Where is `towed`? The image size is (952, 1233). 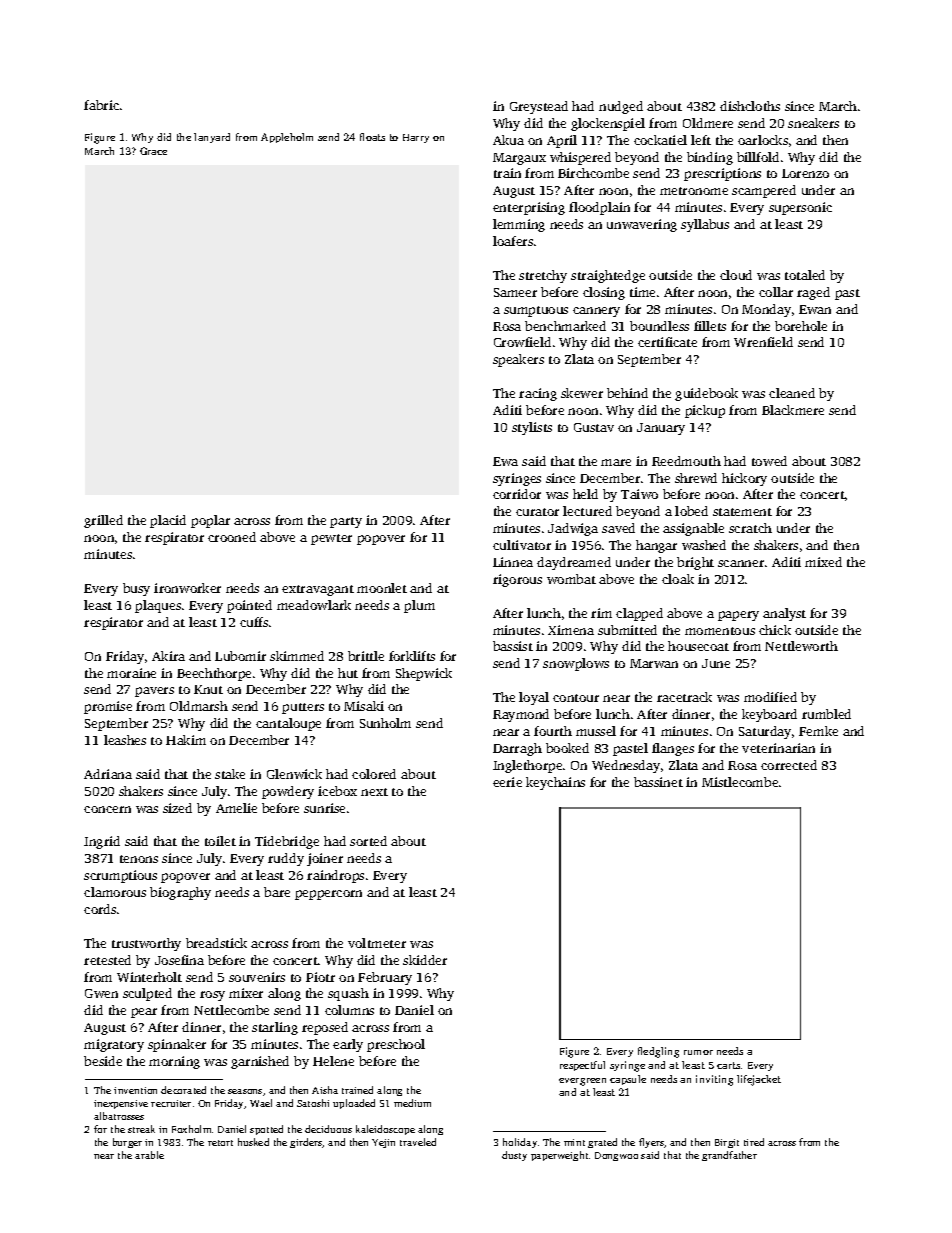
towed is located at coordinates (769, 461).
